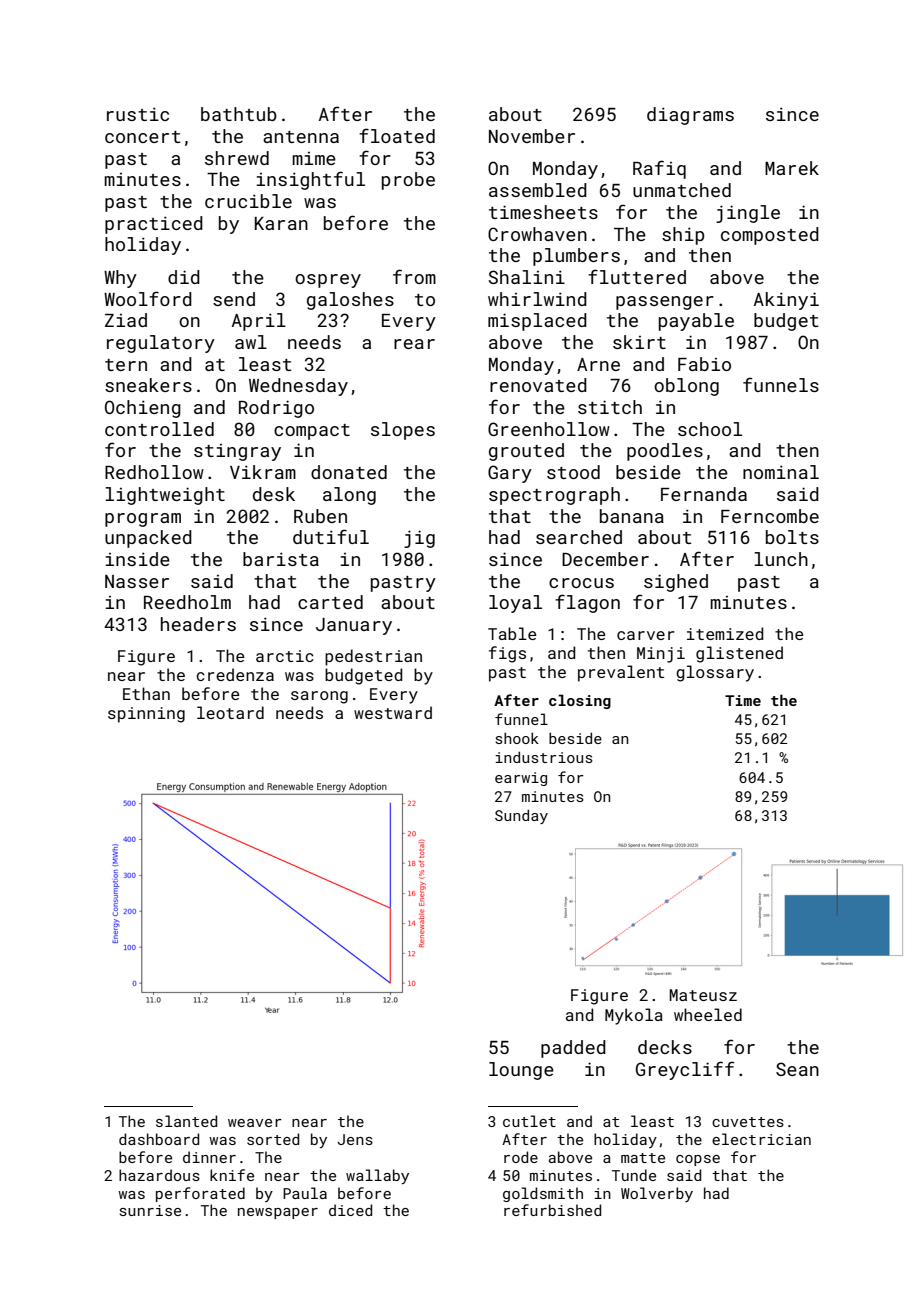  I want to click on tern, so click(126, 365).
